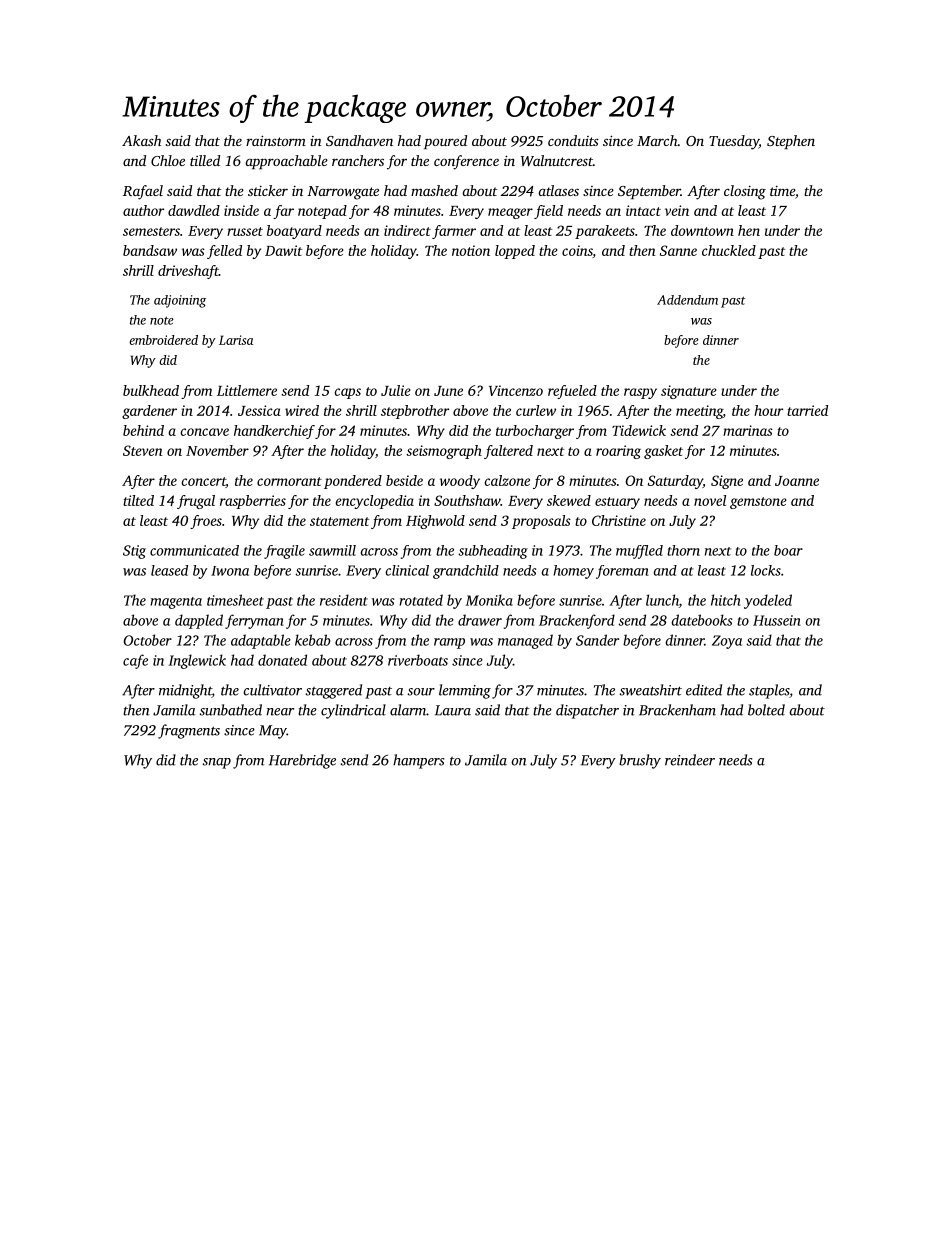 The height and width of the screenshot is (1233, 952). Describe the element at coordinates (507, 480) in the screenshot. I see `calzone` at that location.
